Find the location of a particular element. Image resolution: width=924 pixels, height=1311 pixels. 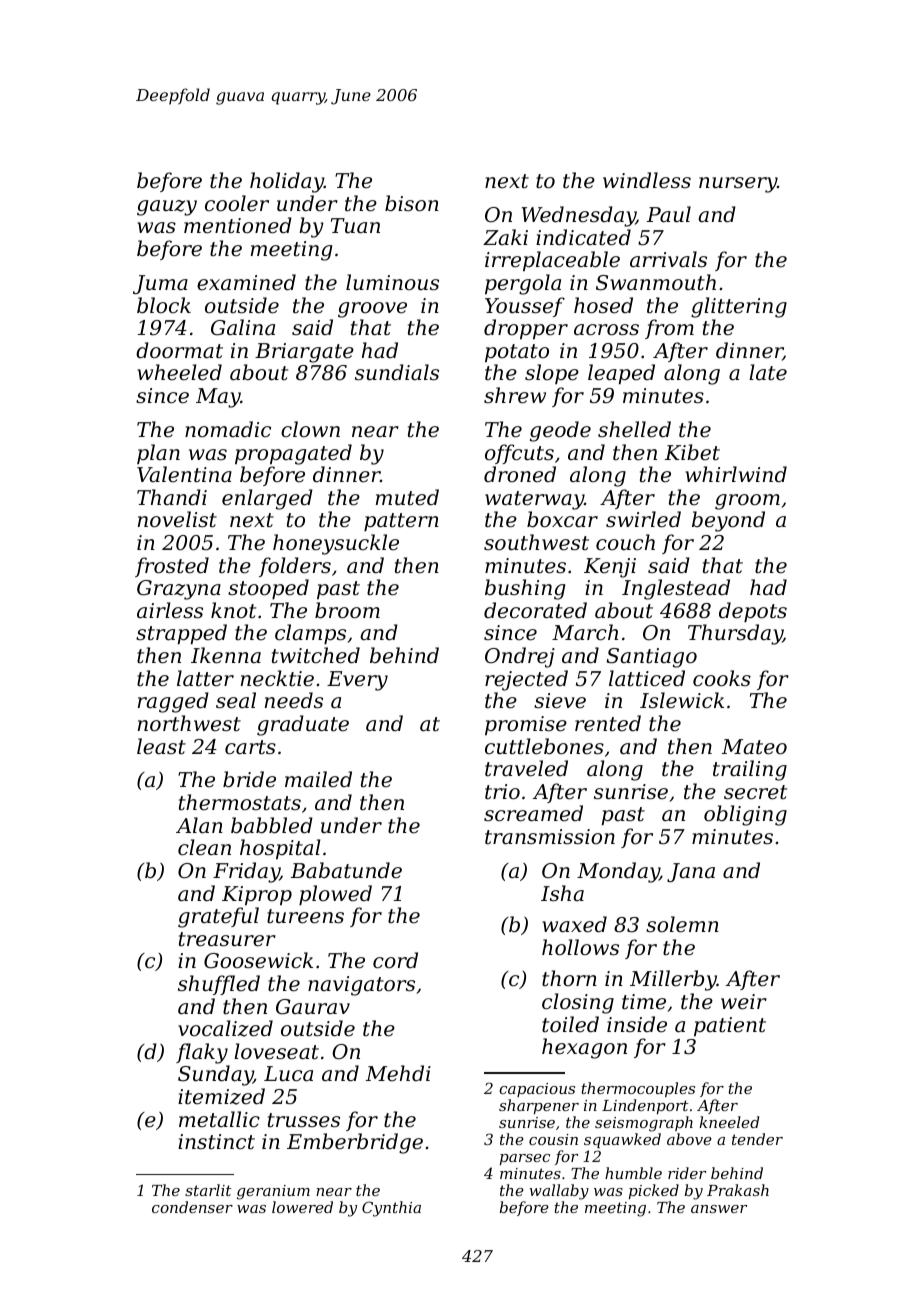

nursery is located at coordinates (738, 185).
